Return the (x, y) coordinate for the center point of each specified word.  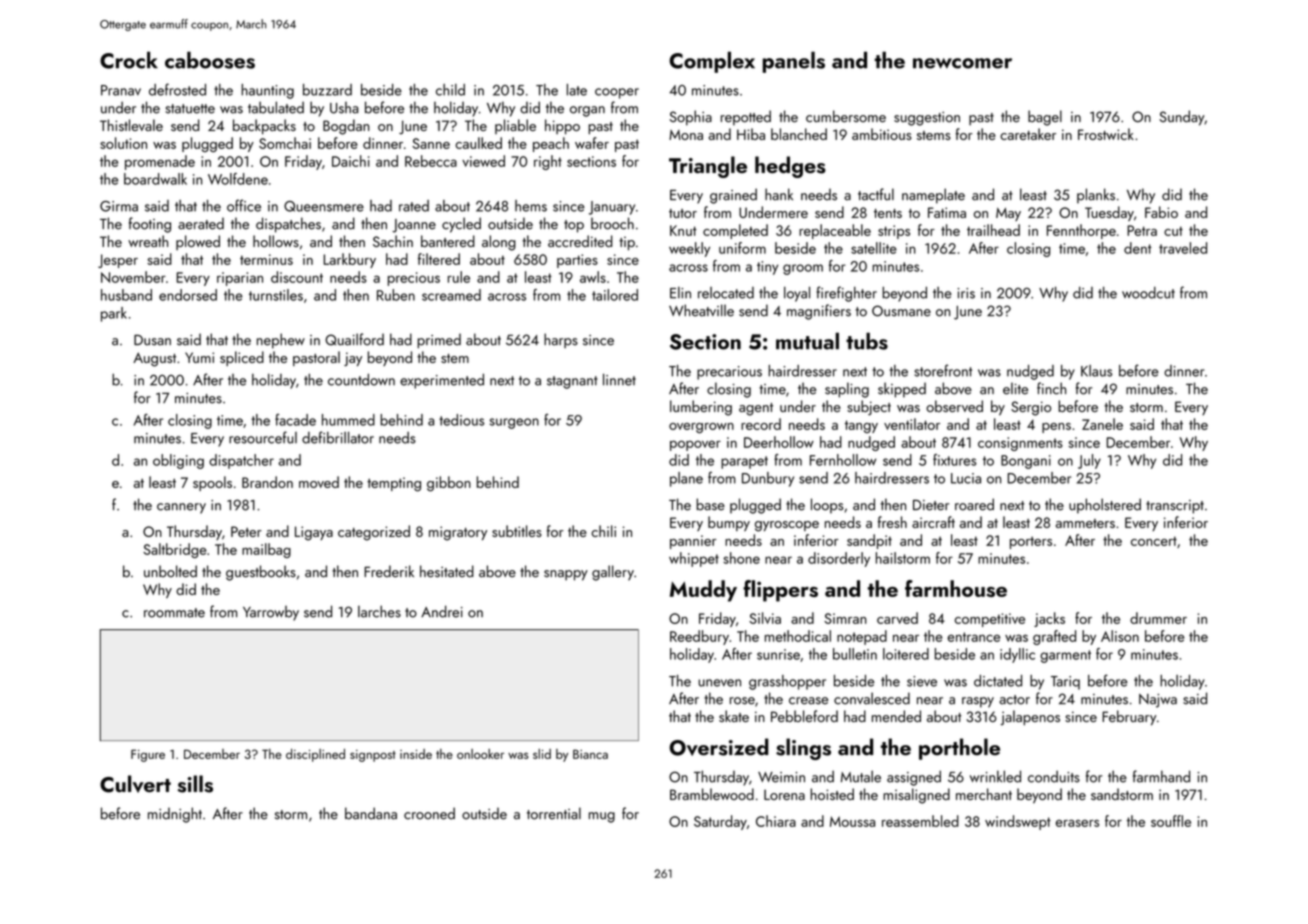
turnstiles (276, 295)
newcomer (962, 63)
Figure (148, 755)
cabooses (210, 60)
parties (577, 261)
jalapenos (1030, 717)
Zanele (1102, 424)
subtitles (517, 531)
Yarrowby (271, 613)
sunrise (778, 654)
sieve (922, 681)
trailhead (993, 230)
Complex (712, 62)
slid (542, 754)
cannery (181, 508)
